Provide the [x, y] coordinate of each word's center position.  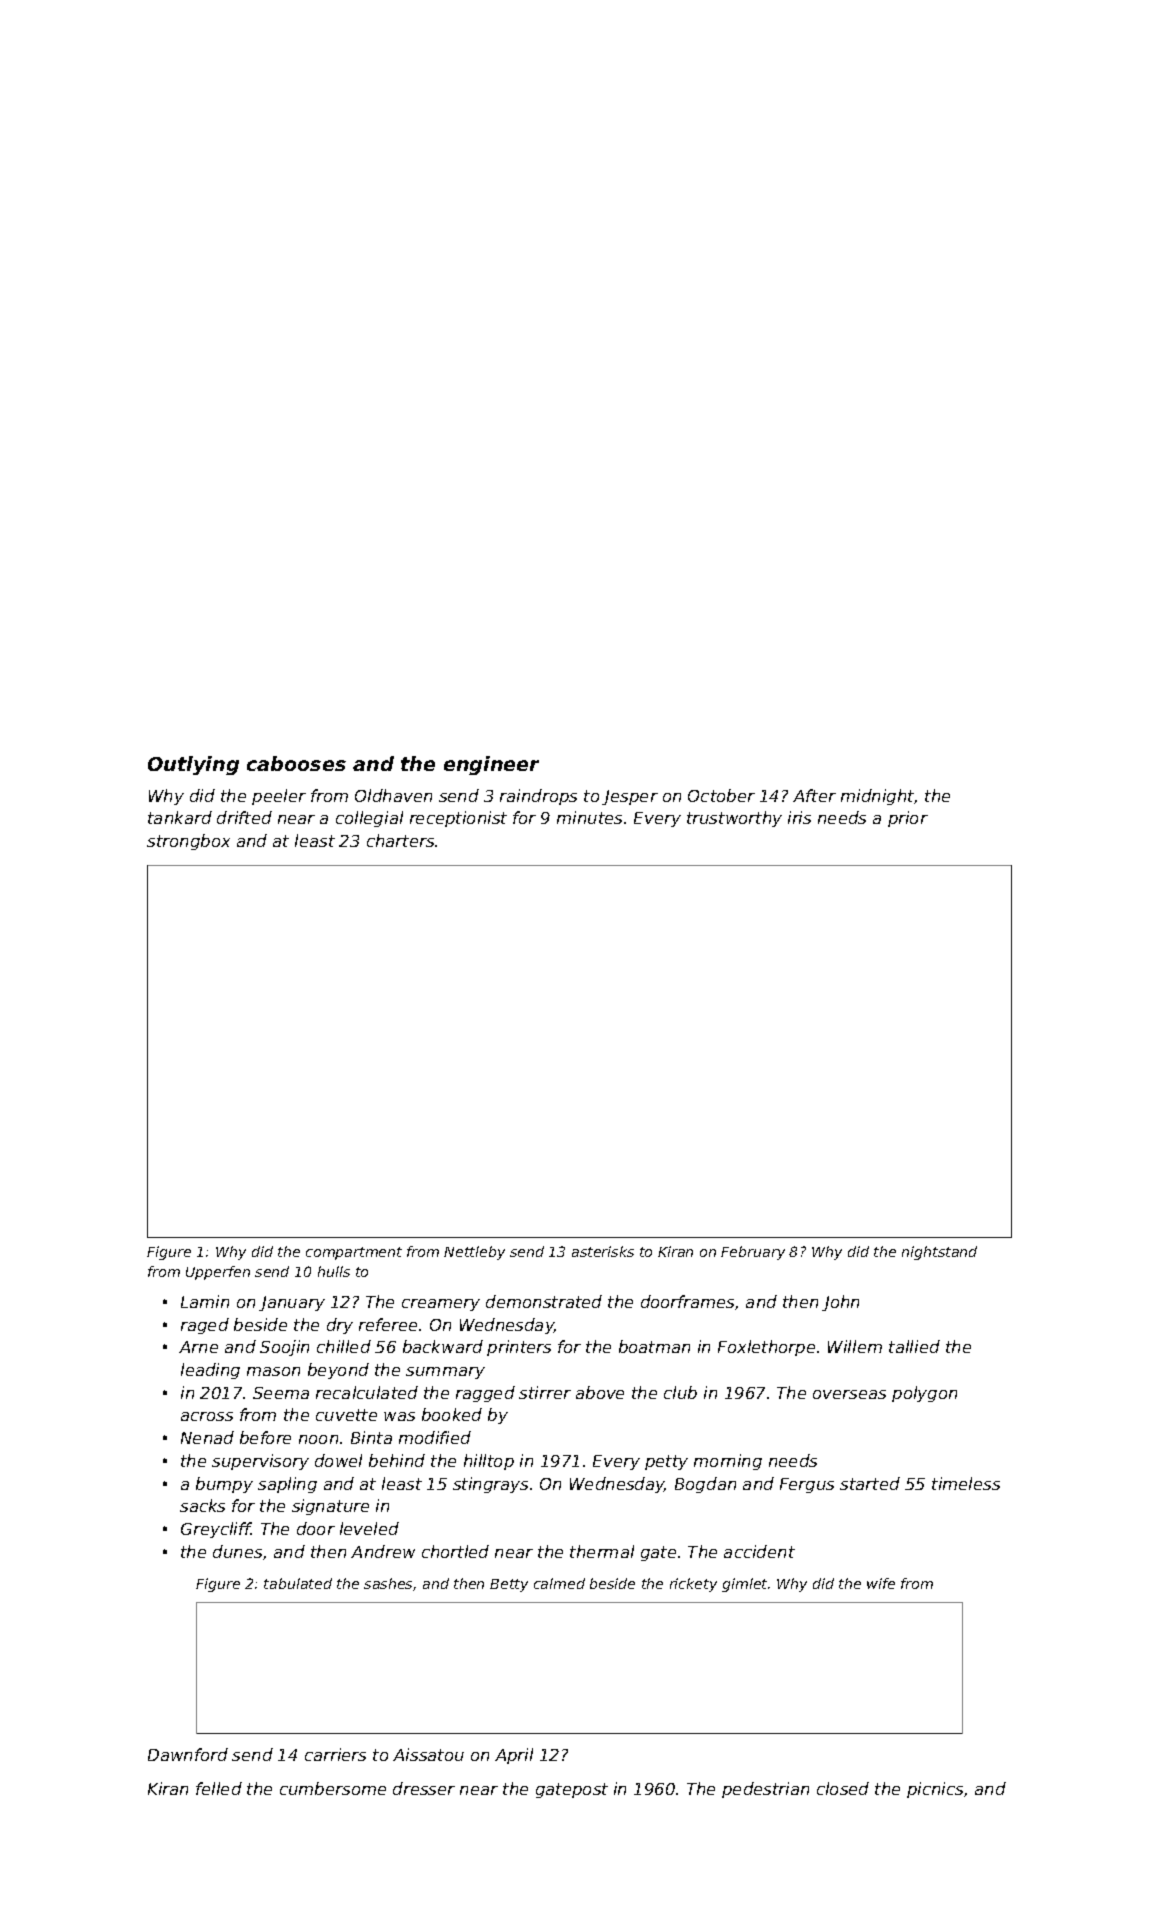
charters [400, 840]
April [514, 1756]
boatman [654, 1346]
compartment [354, 1253]
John [840, 1303]
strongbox [188, 842]
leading [210, 1371]
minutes [589, 817]
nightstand [939, 1253]
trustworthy [734, 819]
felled [219, 1788]
